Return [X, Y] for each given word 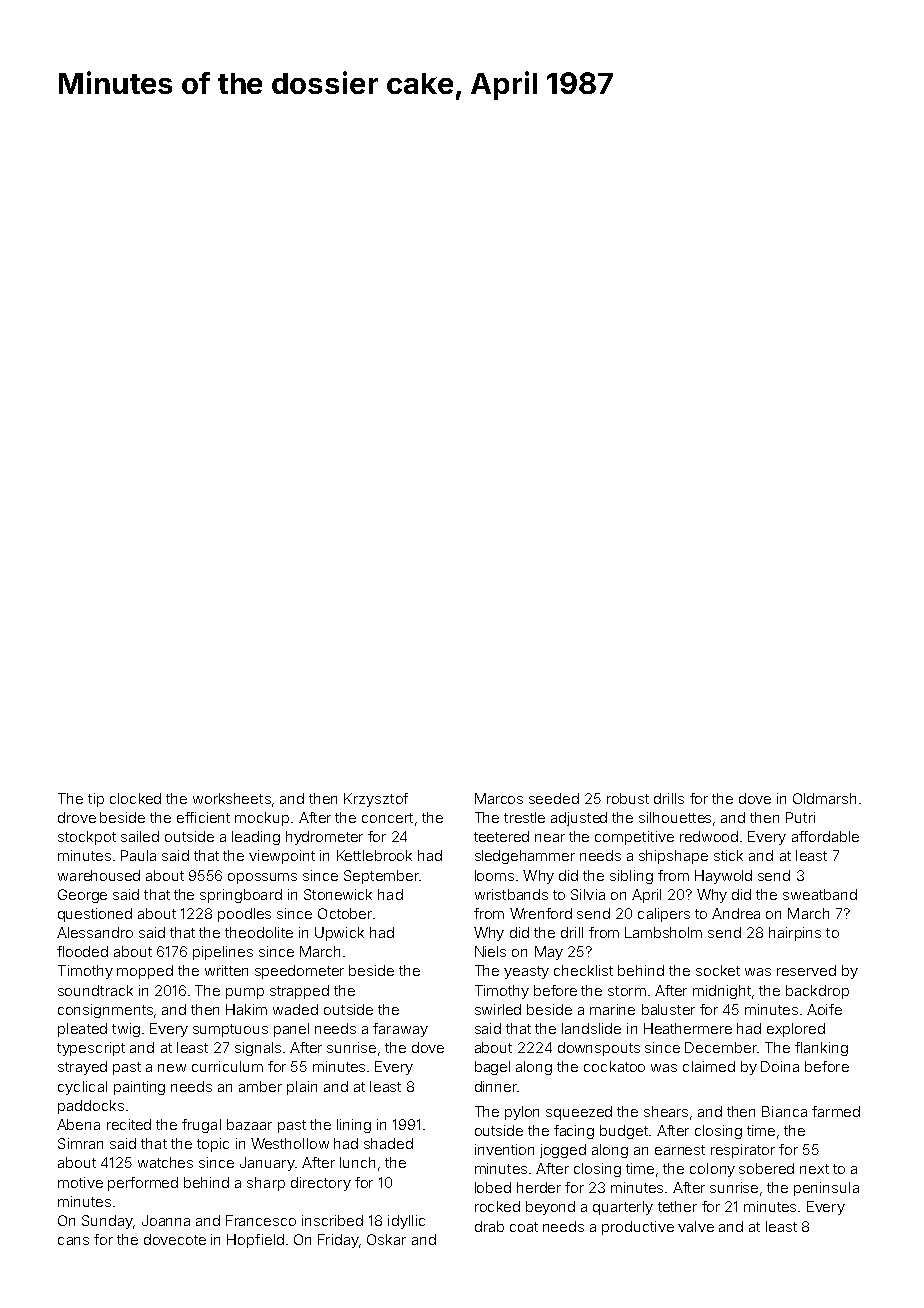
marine [612, 1009]
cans [73, 1241]
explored [796, 1030]
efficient [203, 817]
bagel [492, 1068]
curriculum [227, 1066]
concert [387, 818]
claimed [709, 1066]
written [226, 970]
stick [728, 855]
